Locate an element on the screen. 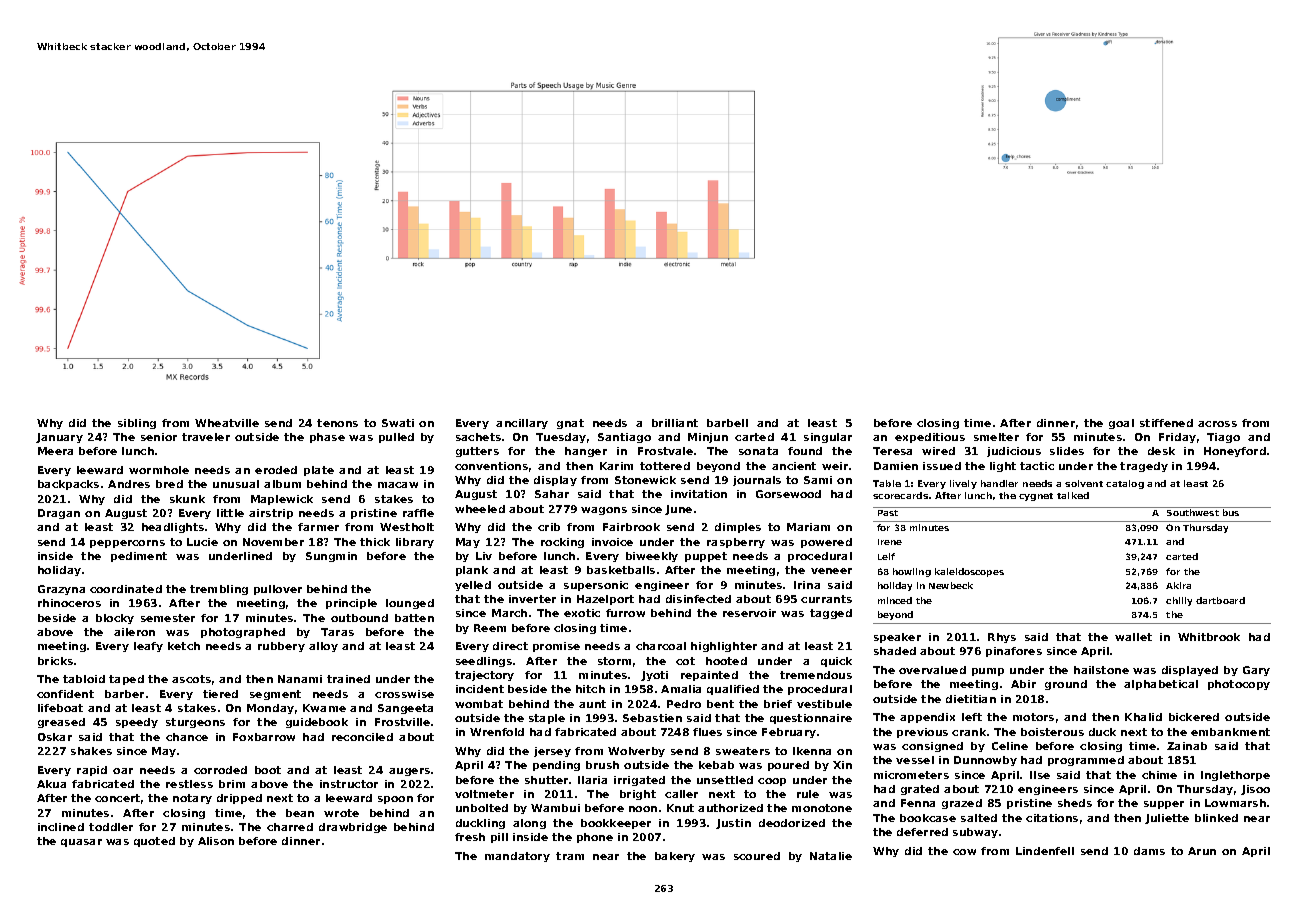  sibling is located at coordinates (137, 424).
